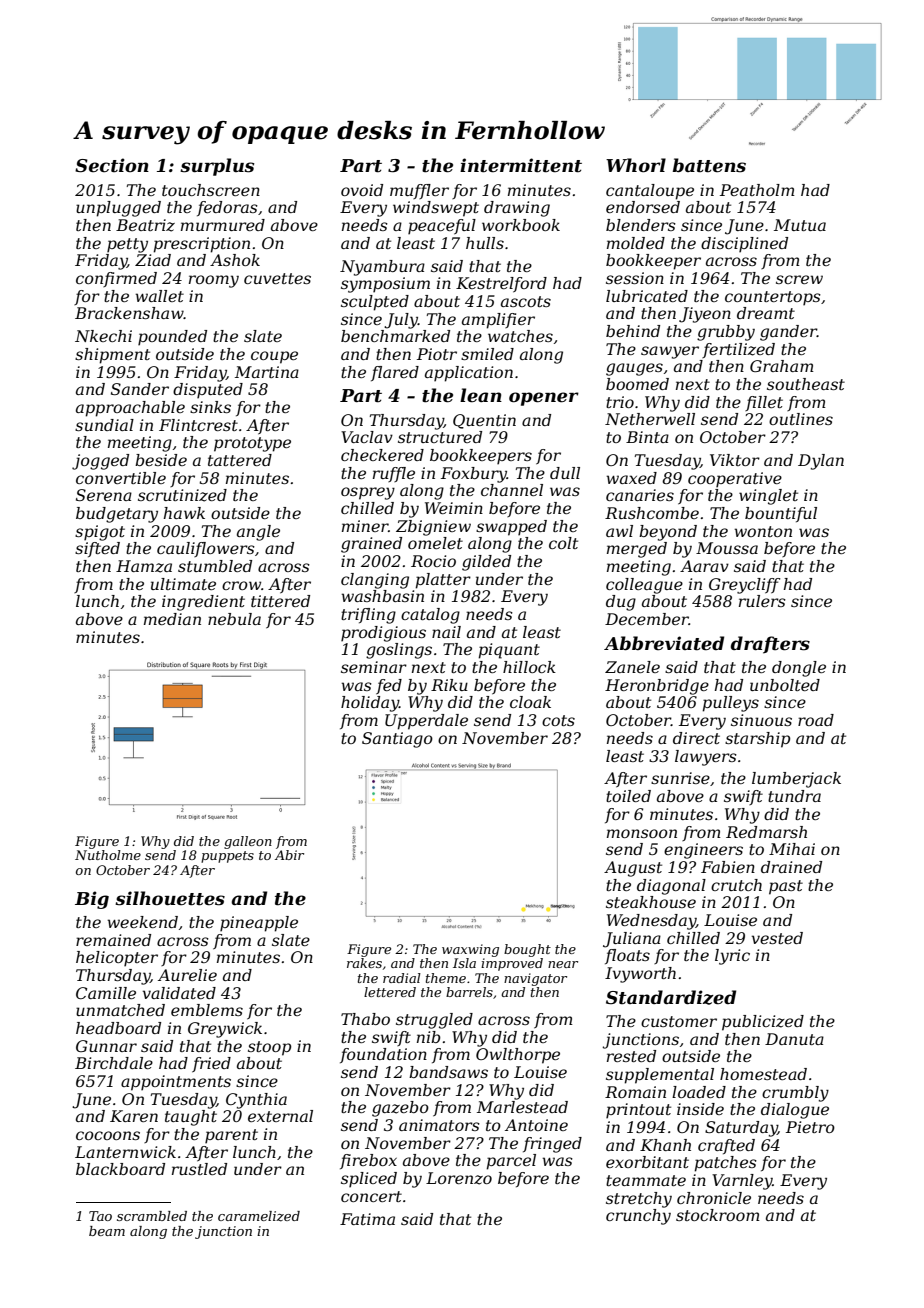 The height and width of the screenshot is (1308, 924). Describe the element at coordinates (703, 851) in the screenshot. I see `engineers` at that location.
